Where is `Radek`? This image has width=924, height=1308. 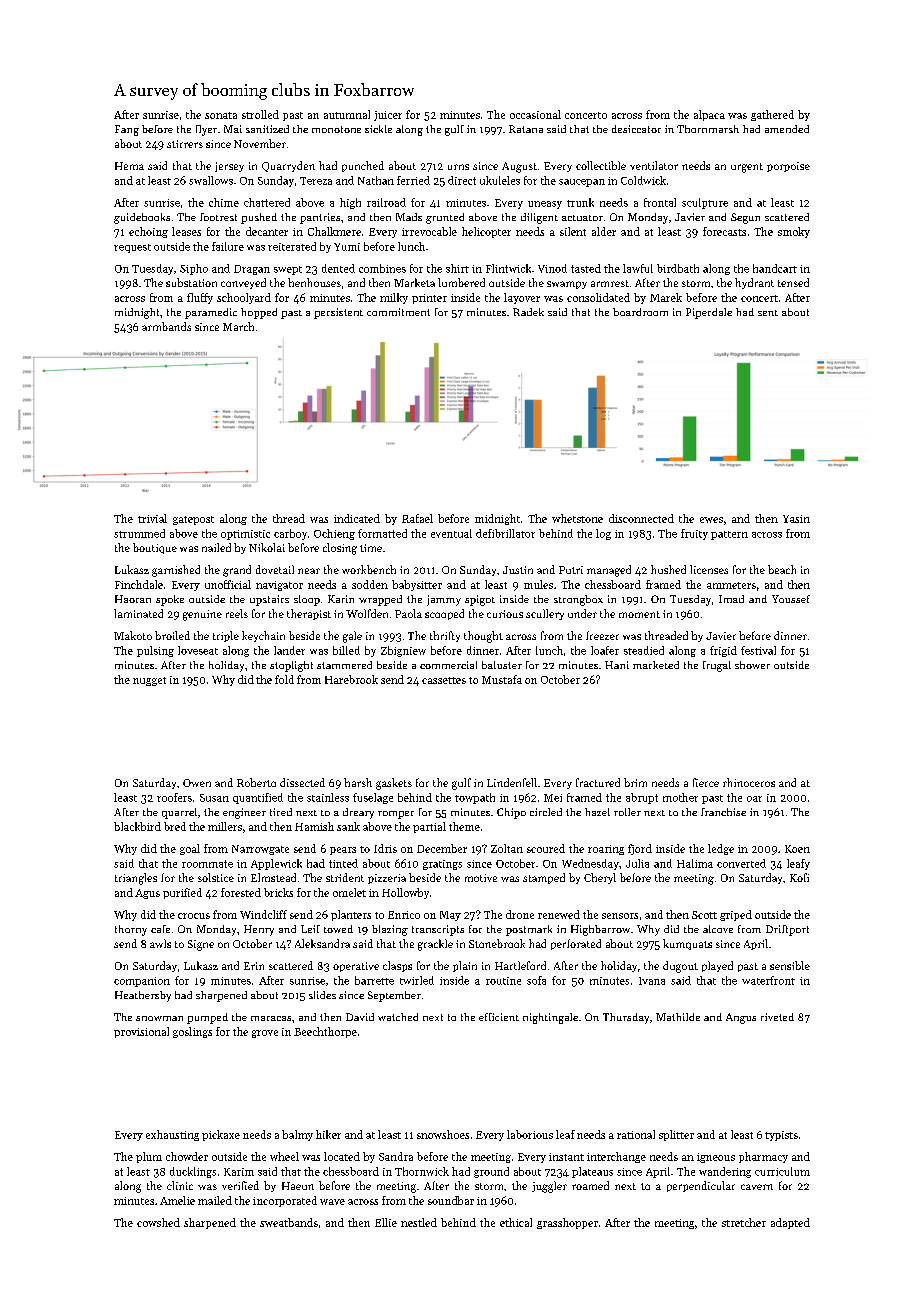
Radek is located at coordinates (528, 312).
